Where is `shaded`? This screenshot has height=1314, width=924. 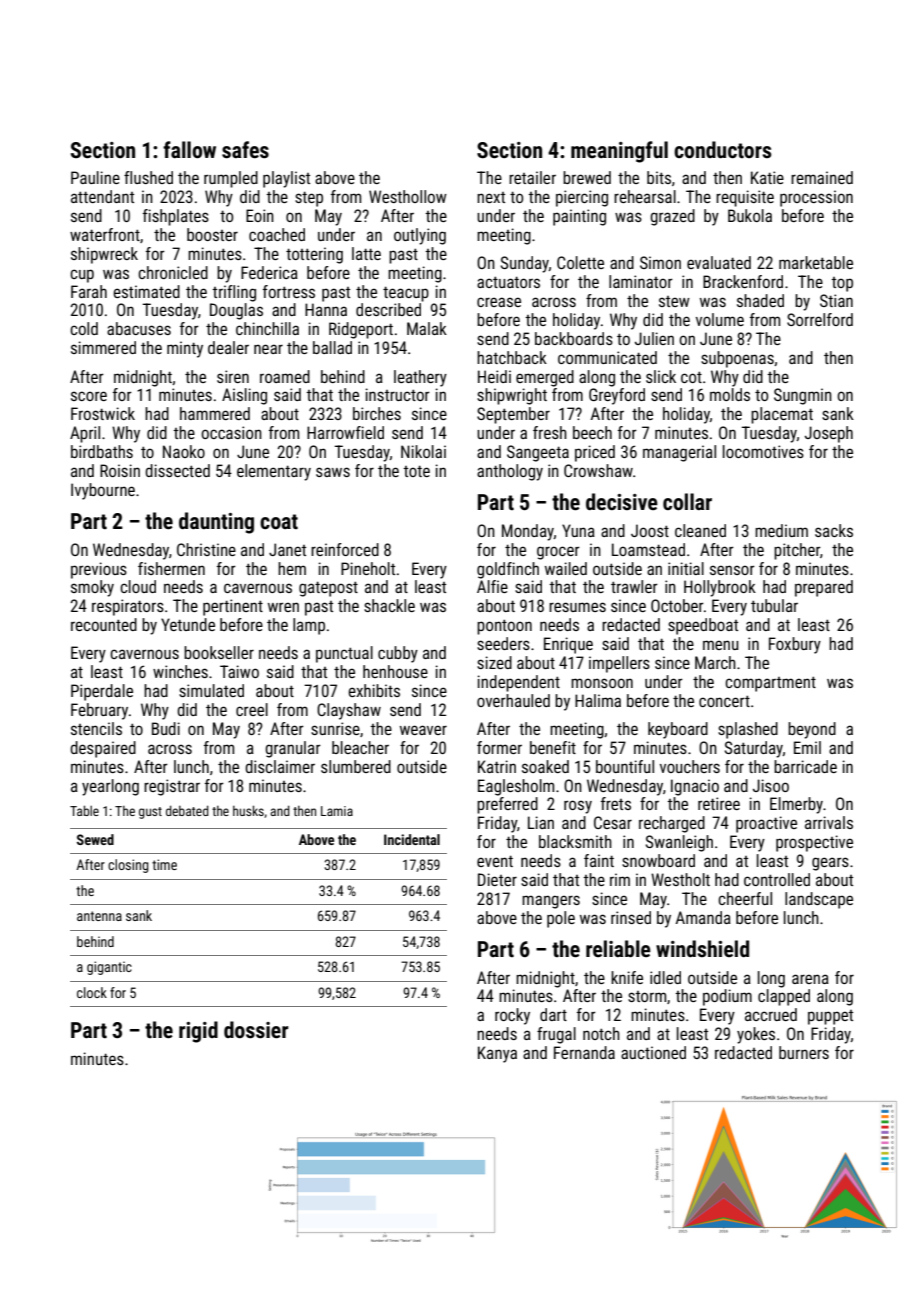 shaded is located at coordinates (760, 300).
